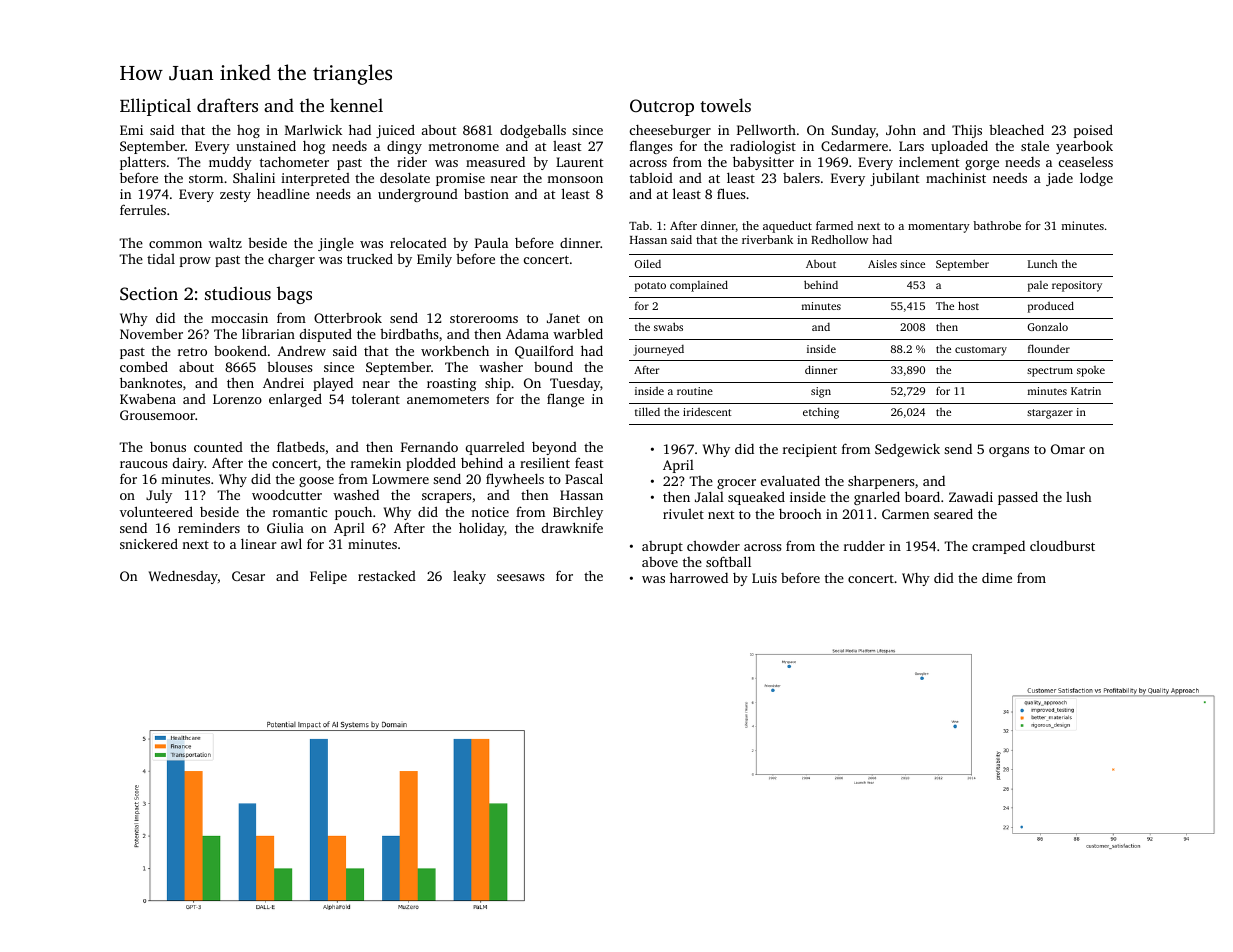 The width and height of the screenshot is (1233, 952). Describe the element at coordinates (589, 463) in the screenshot. I see `feast` at that location.
